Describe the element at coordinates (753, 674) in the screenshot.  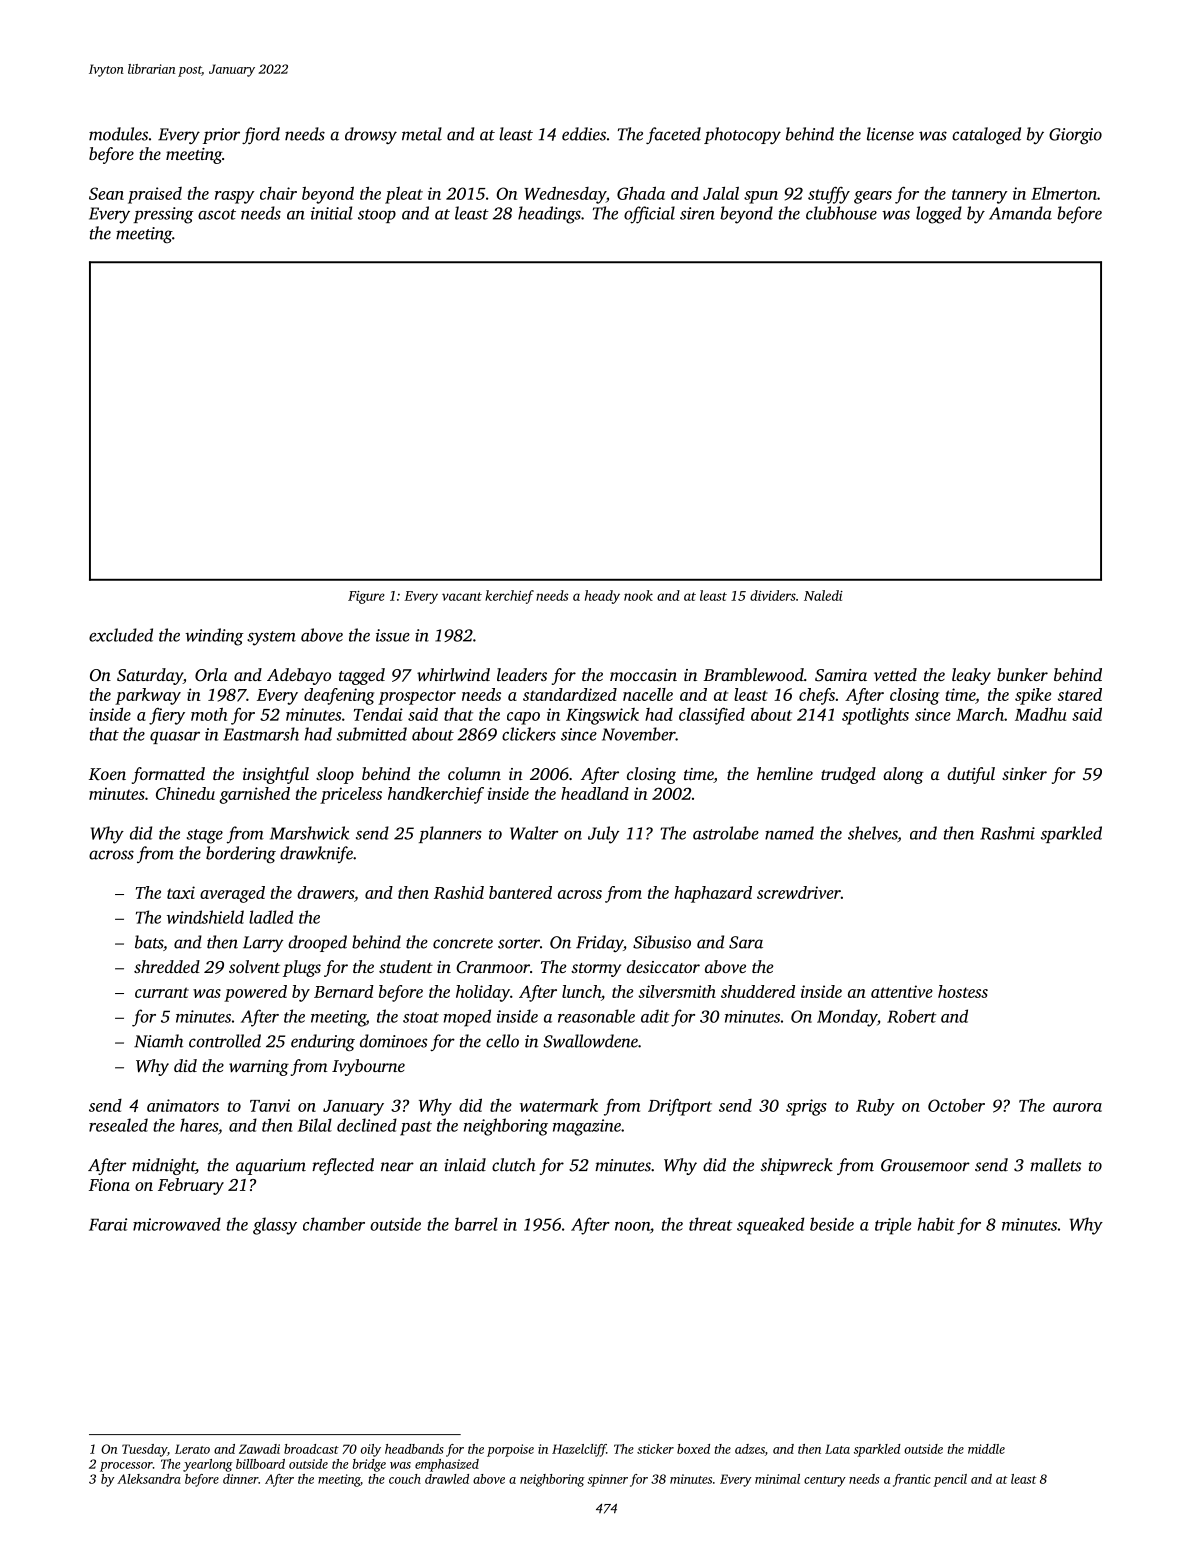
I see `Bramblewood` at that location.
